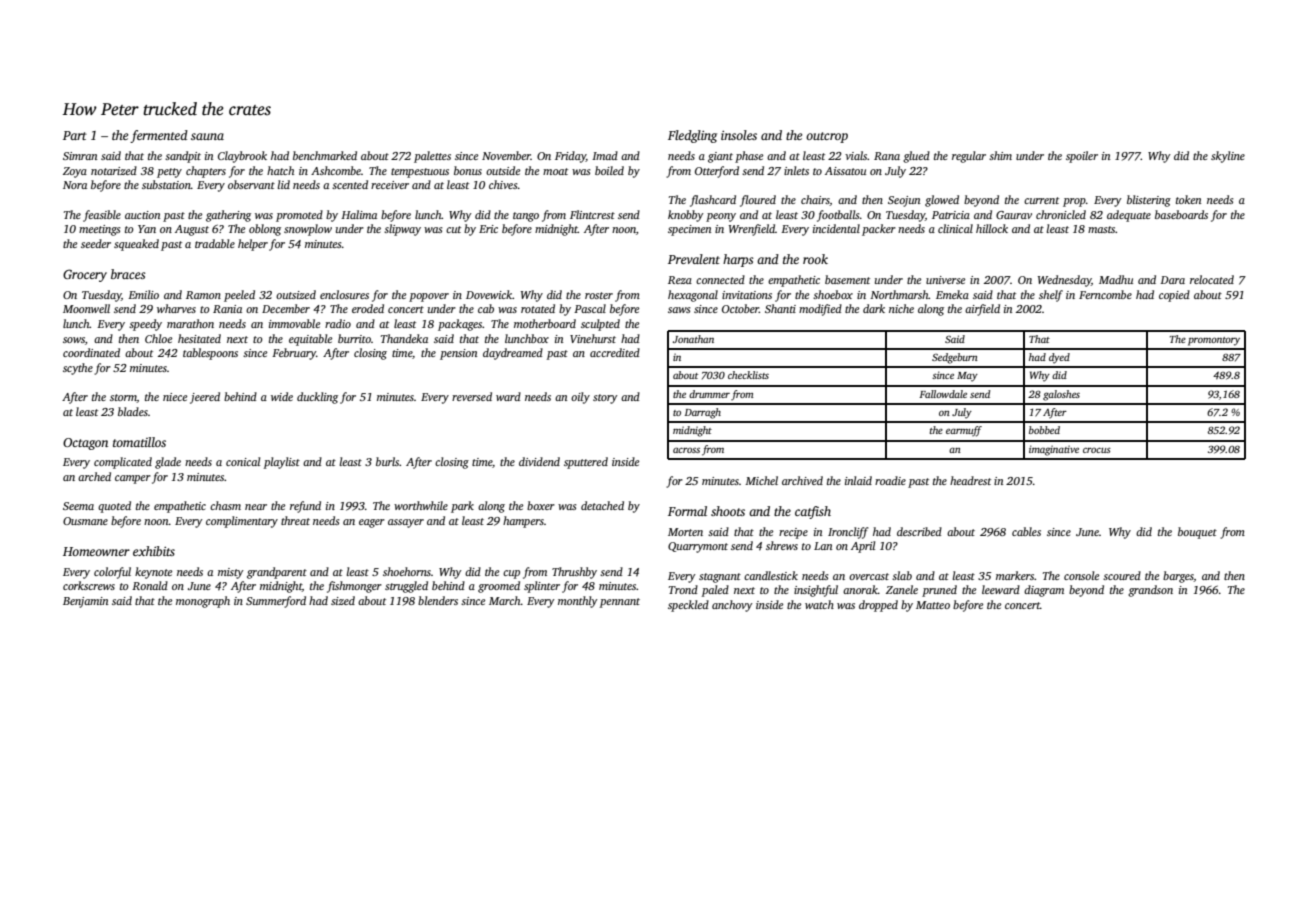  What do you see at coordinates (114, 170) in the screenshot?
I see `notarized` at bounding box center [114, 170].
